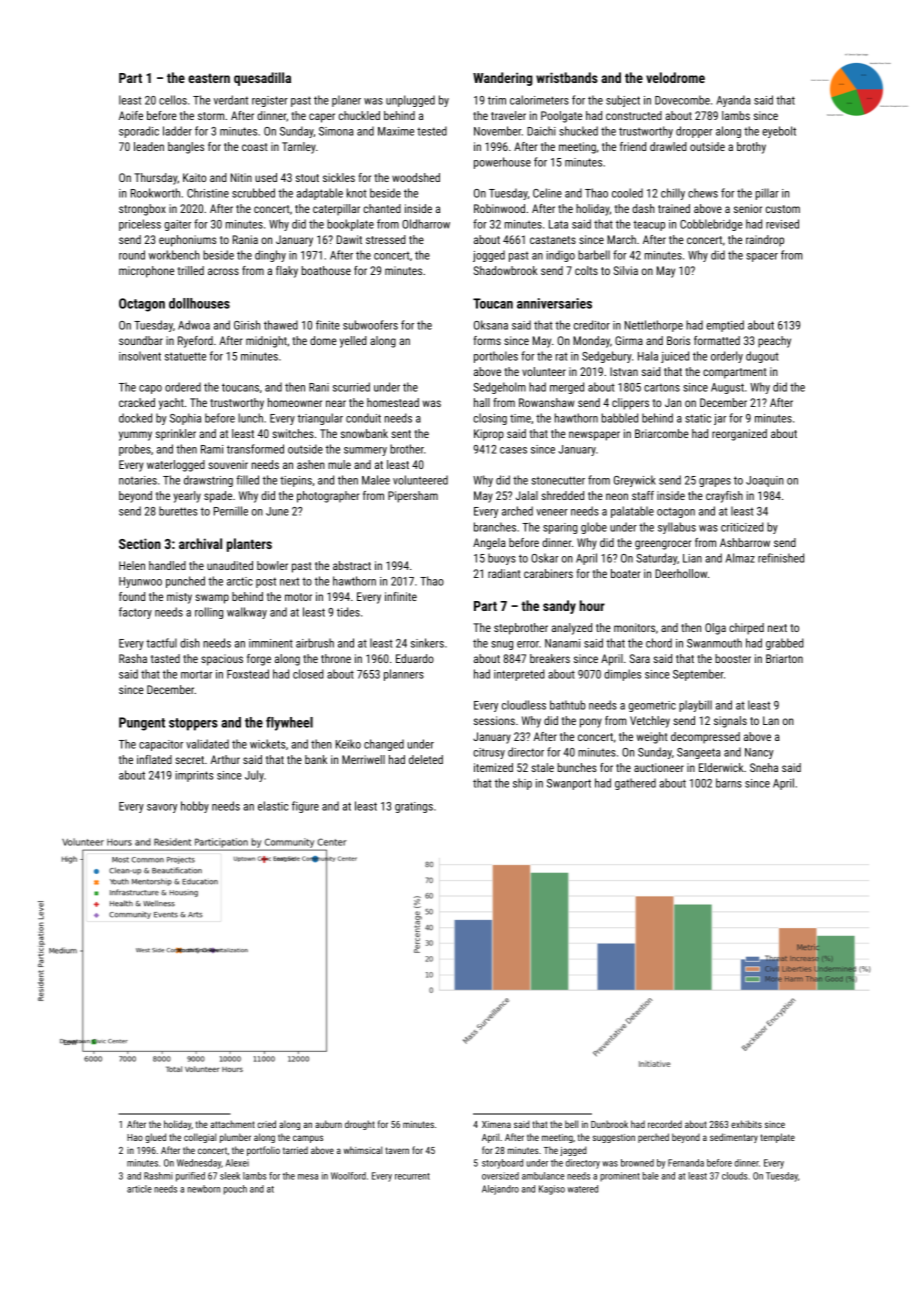  I want to click on signals, so click(730, 722).
